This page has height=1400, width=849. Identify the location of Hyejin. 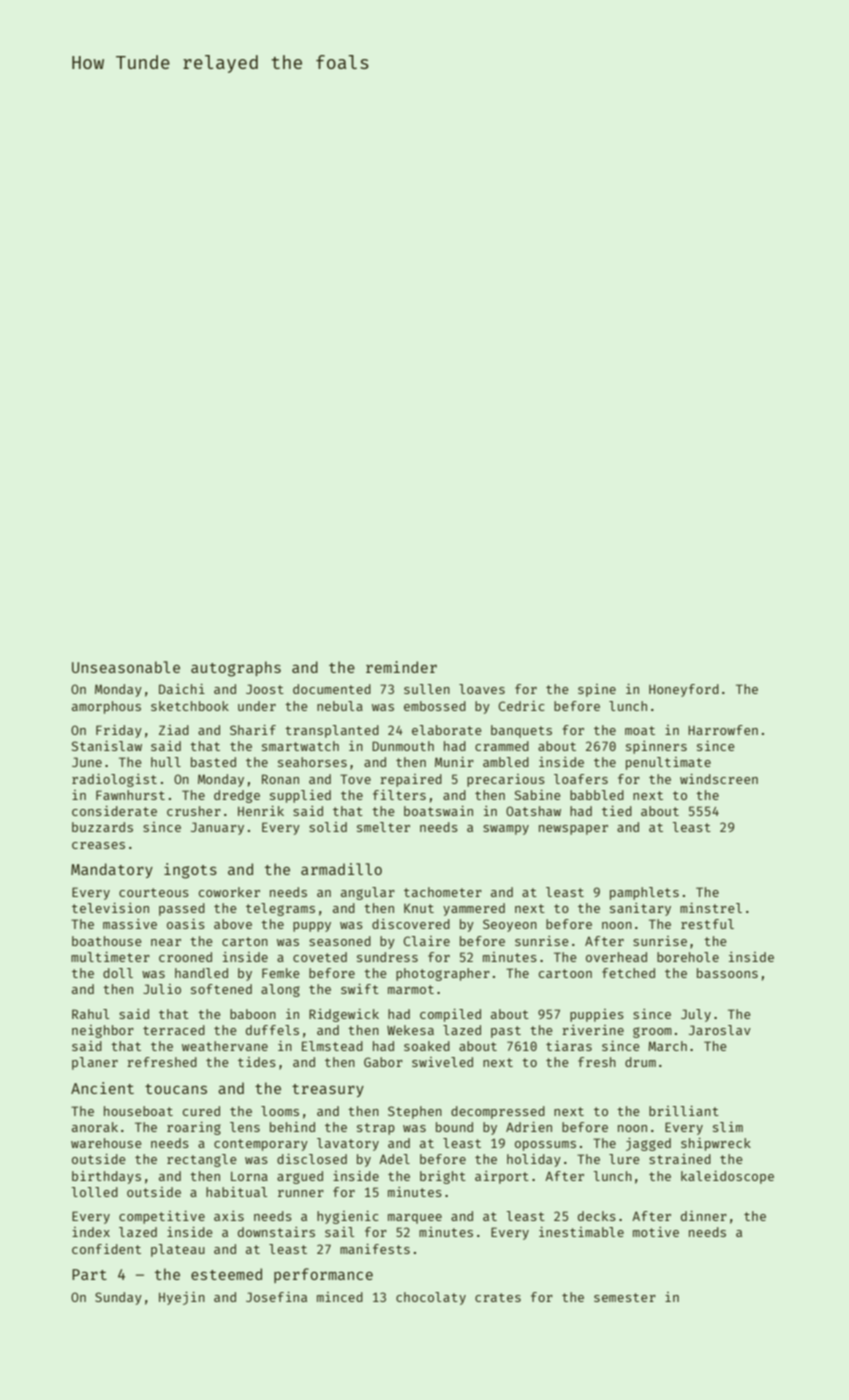
(182, 1298).
